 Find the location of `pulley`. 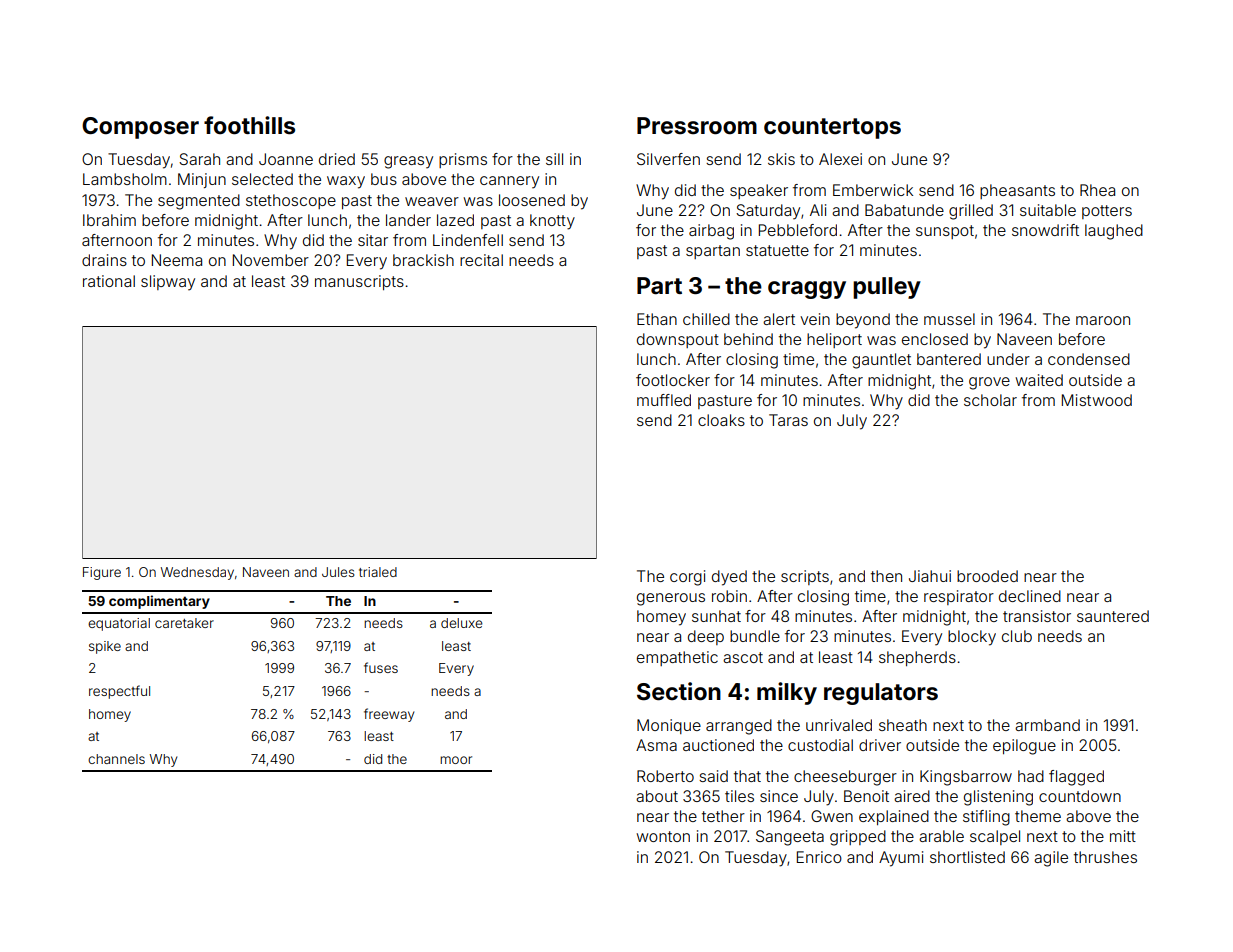

pulley is located at coordinates (887, 288).
